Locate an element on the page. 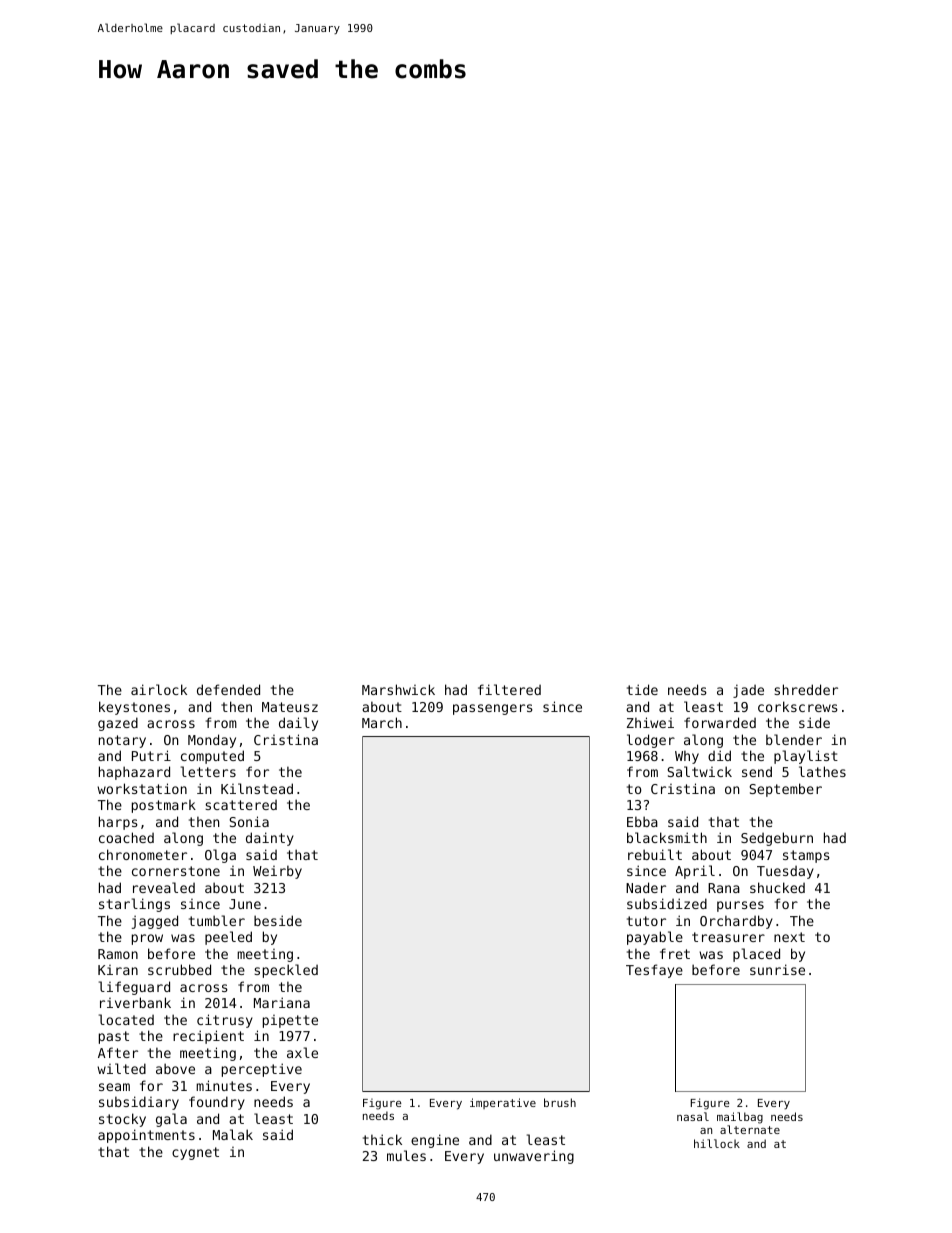 This page has width=952, height=1233. Zhiwei is located at coordinates (650, 722).
